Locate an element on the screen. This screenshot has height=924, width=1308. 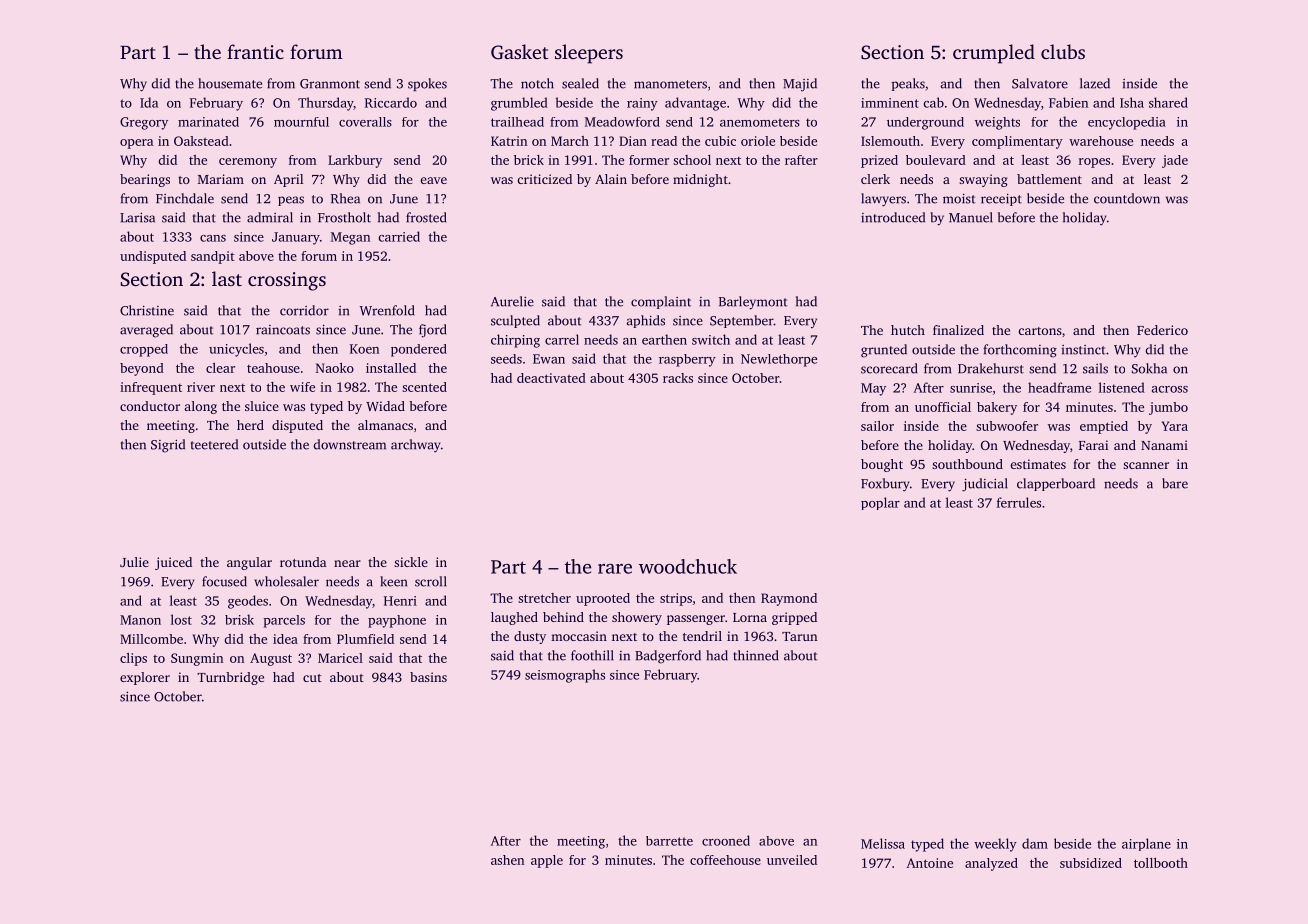
conductor is located at coordinates (150, 406).
